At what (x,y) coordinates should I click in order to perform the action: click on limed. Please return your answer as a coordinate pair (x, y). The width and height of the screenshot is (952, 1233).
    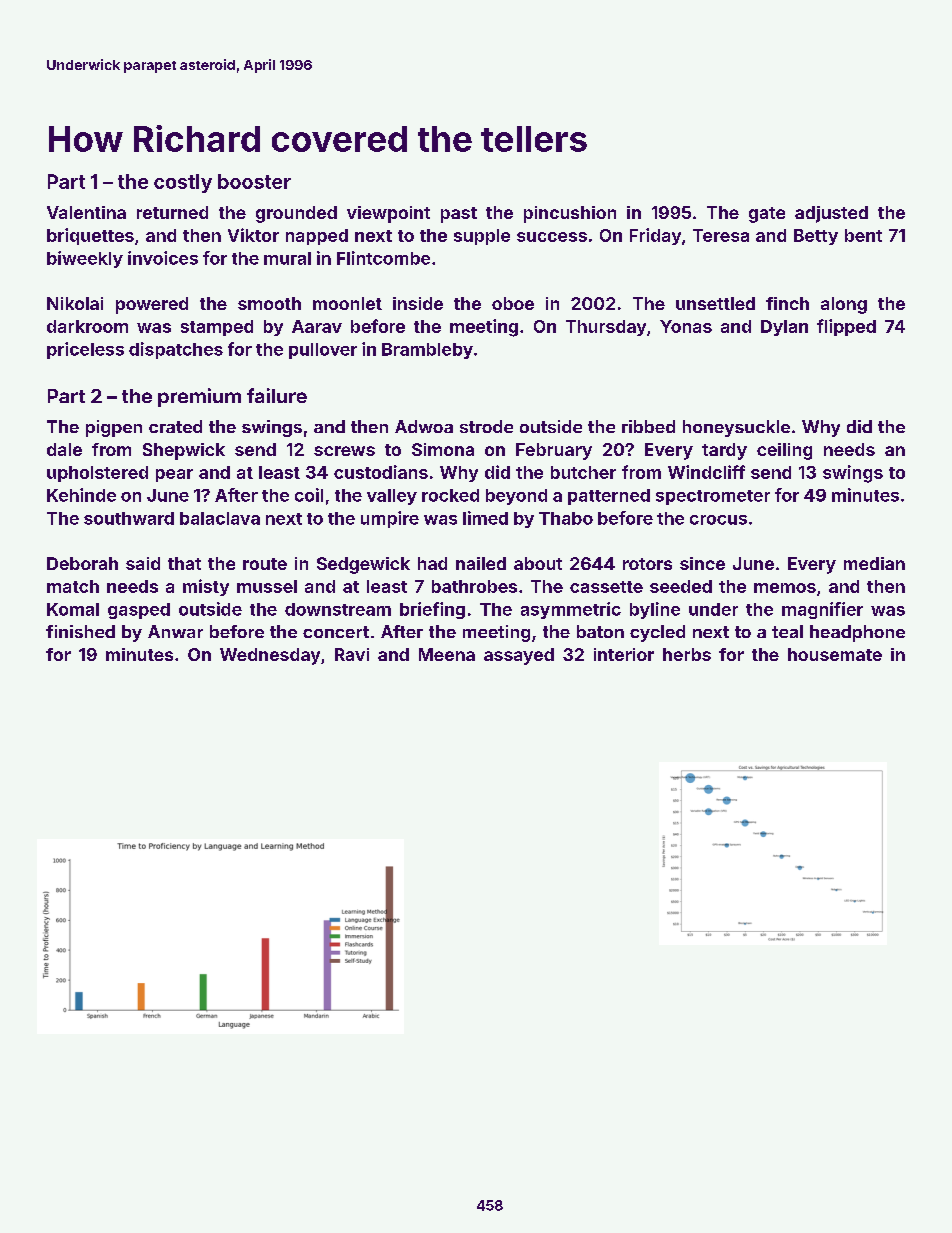
    Looking at the image, I should click on (485, 518).
